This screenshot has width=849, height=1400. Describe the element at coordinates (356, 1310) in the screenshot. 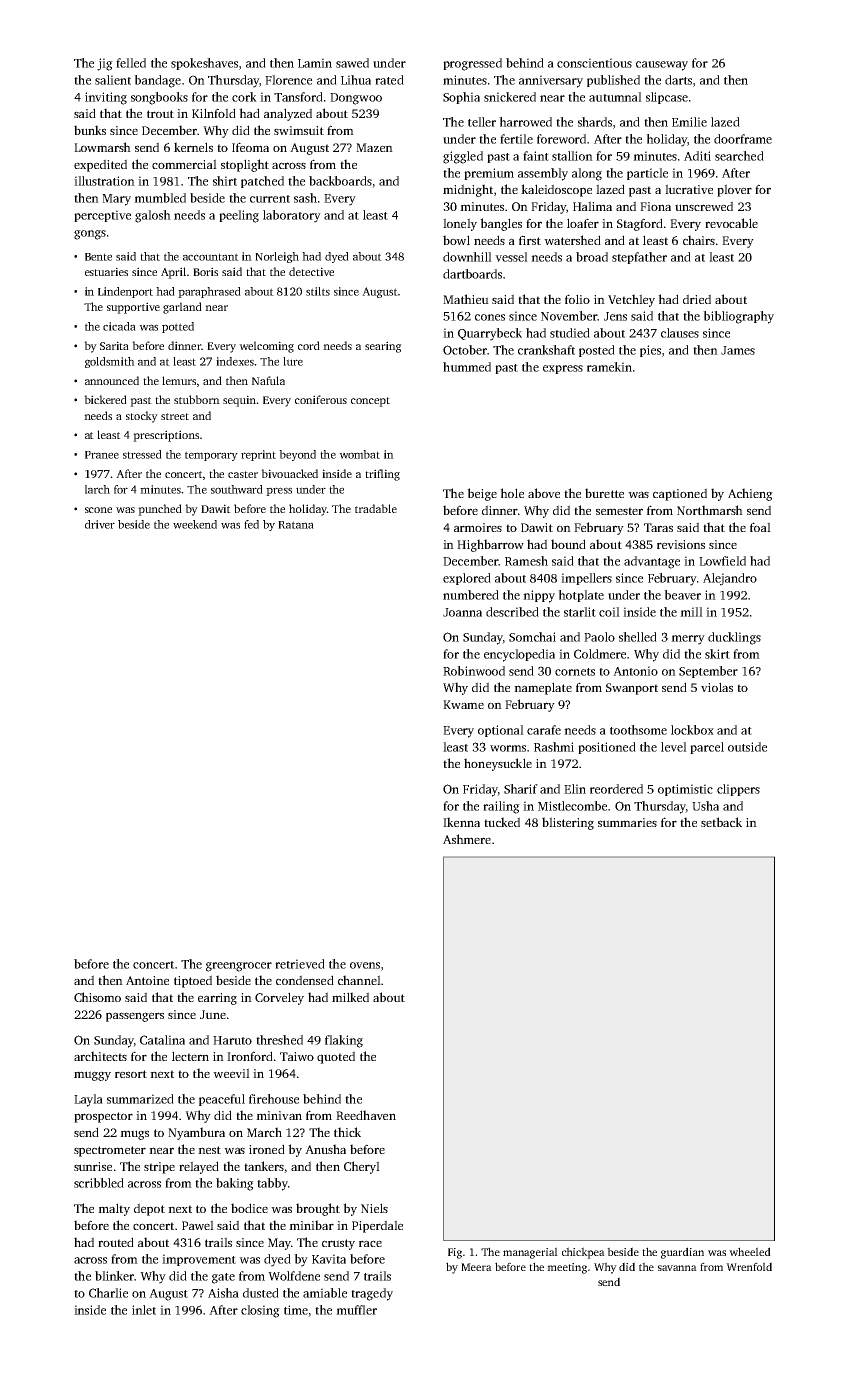

I see `muffler` at that location.
